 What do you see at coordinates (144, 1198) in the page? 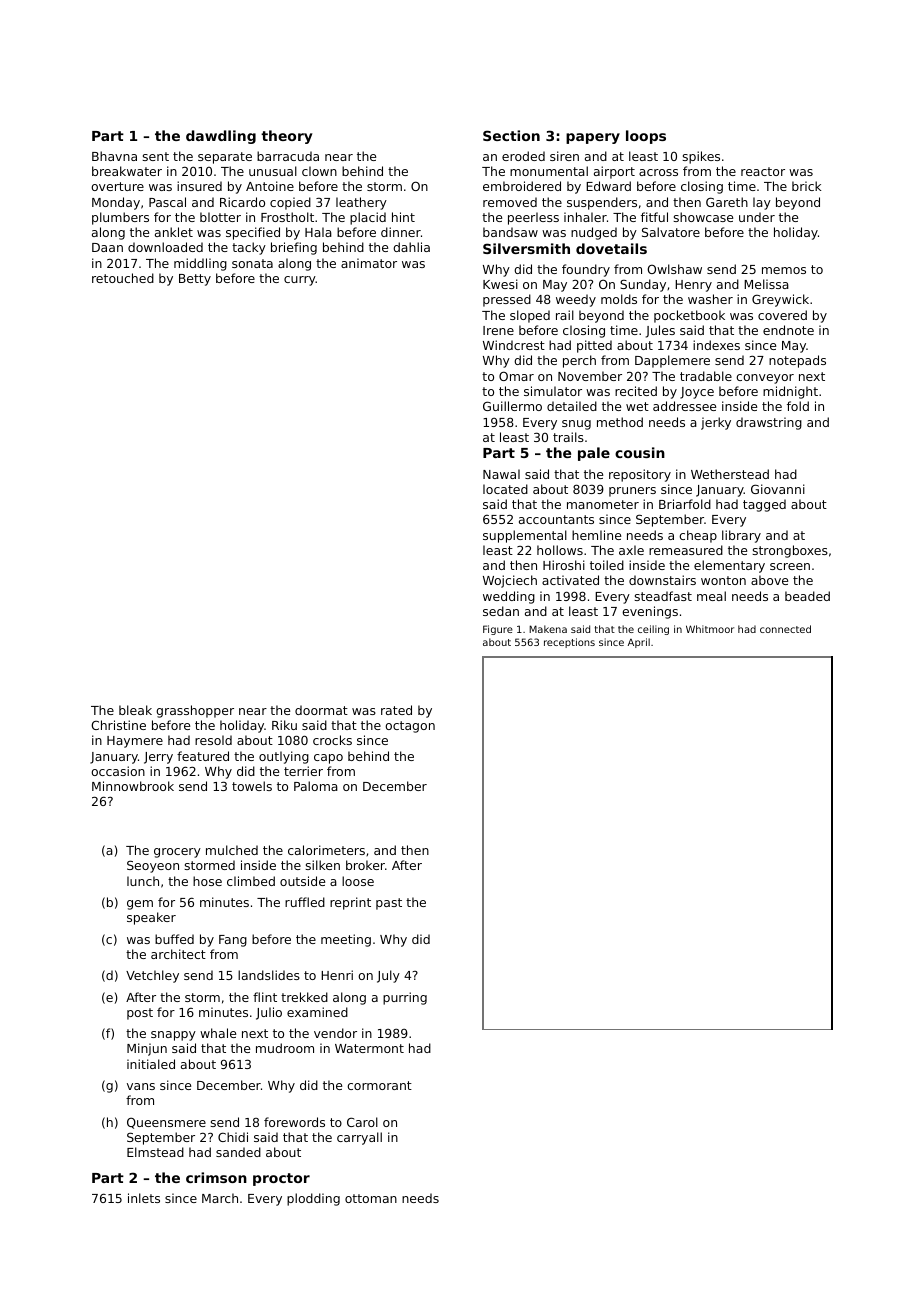
I see `inlets` at bounding box center [144, 1198].
